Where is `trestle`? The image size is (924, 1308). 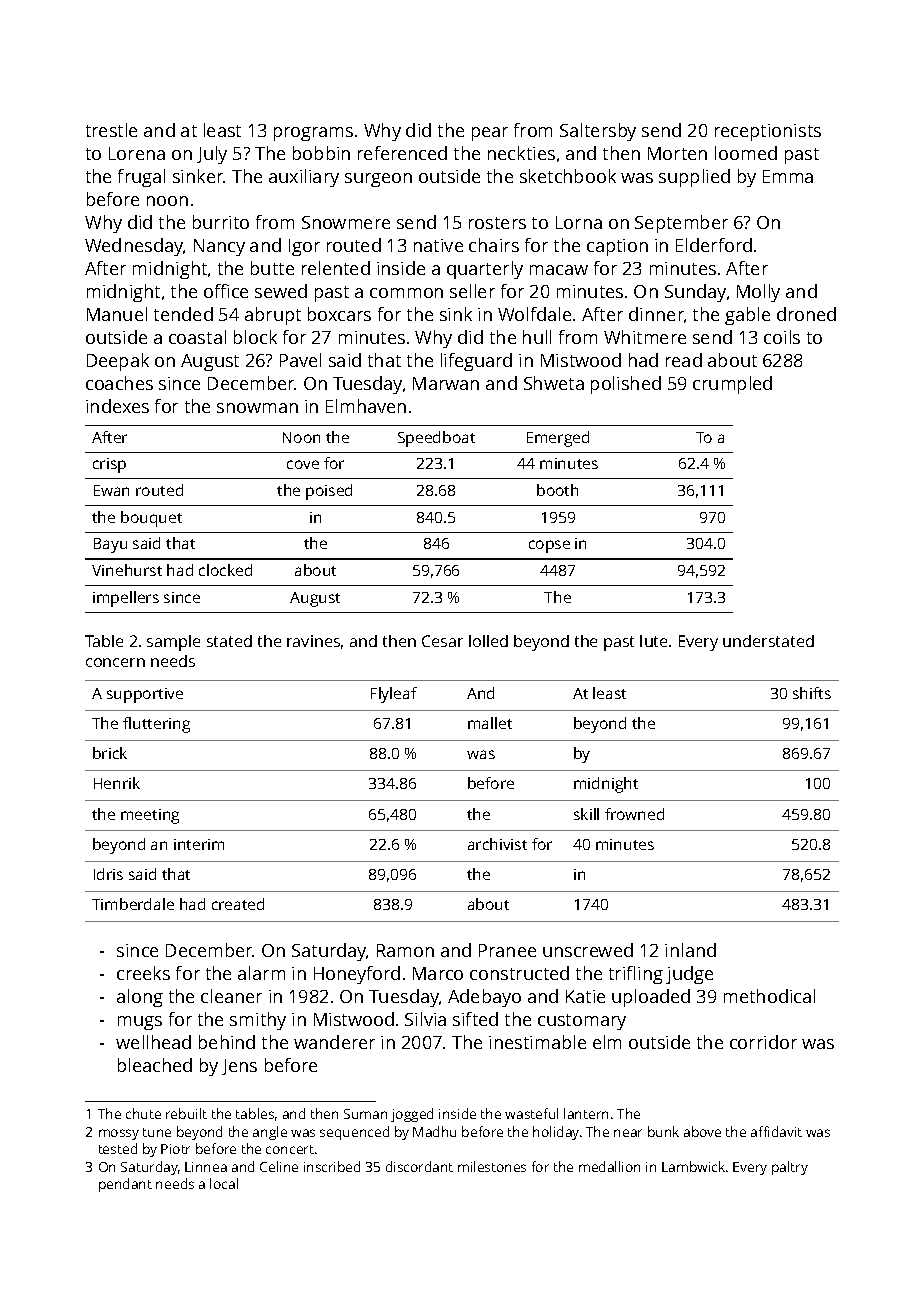 trestle is located at coordinates (111, 130).
